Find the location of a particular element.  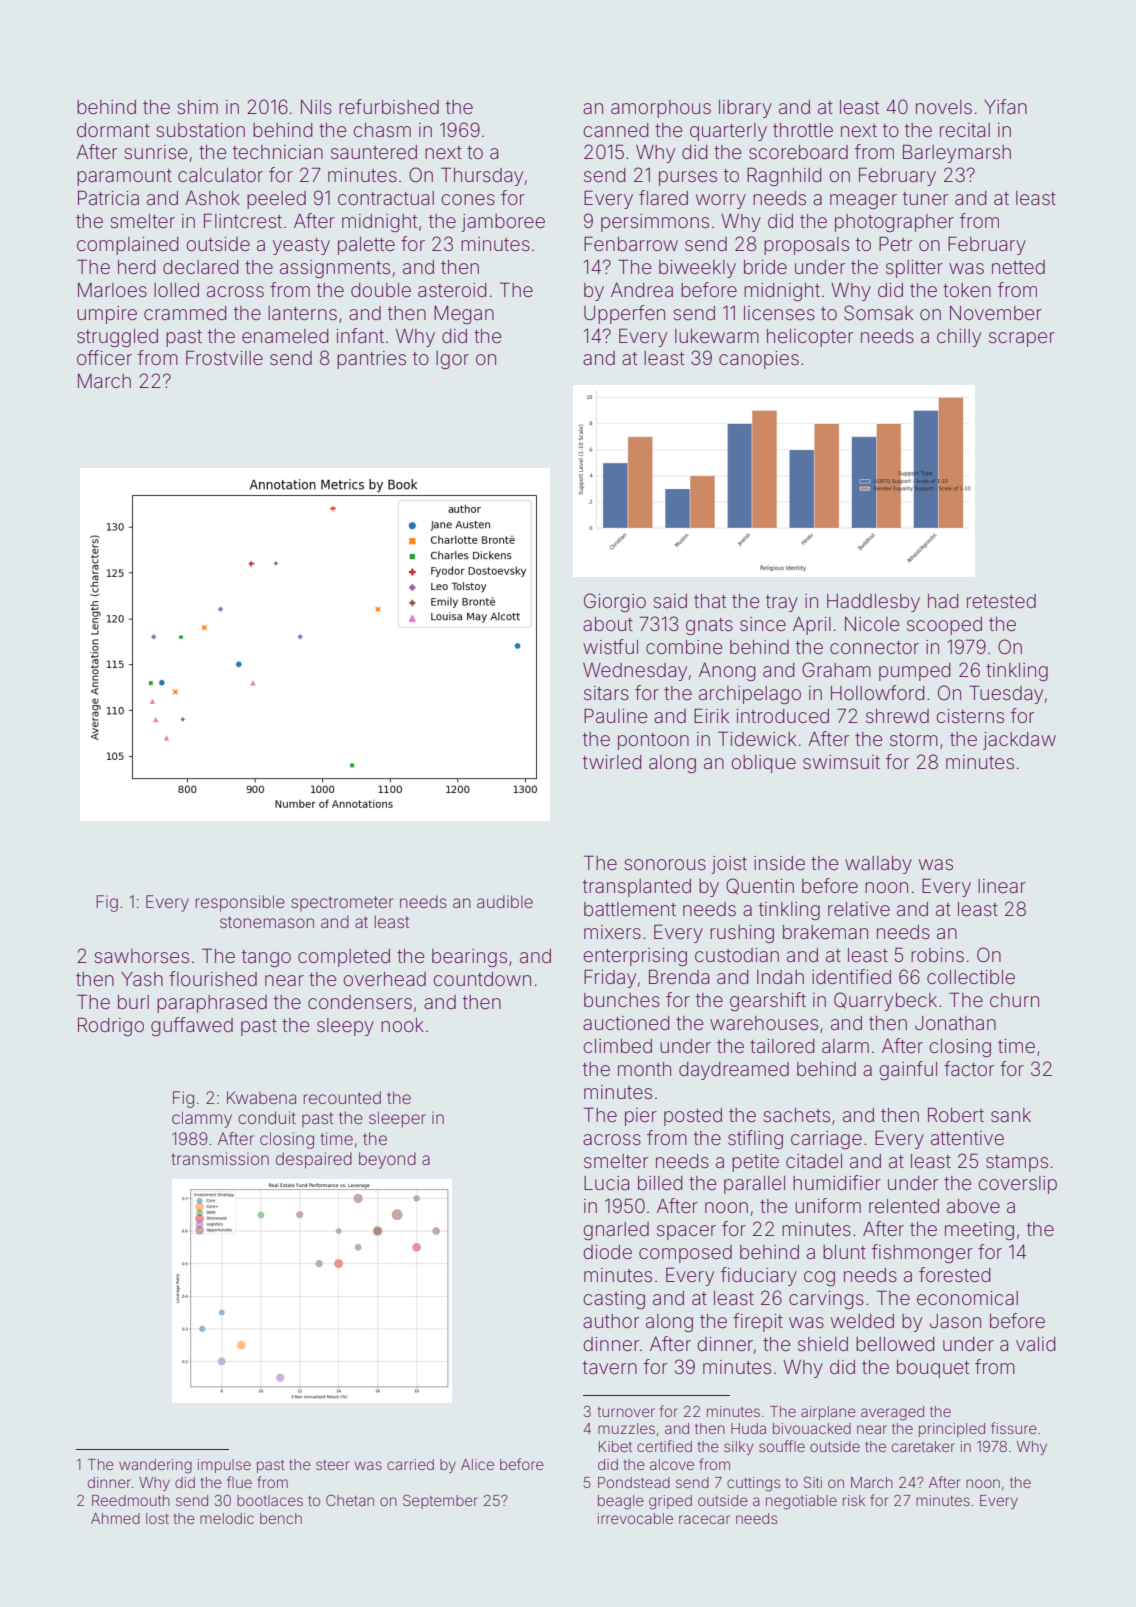

audible is located at coordinates (505, 901).
